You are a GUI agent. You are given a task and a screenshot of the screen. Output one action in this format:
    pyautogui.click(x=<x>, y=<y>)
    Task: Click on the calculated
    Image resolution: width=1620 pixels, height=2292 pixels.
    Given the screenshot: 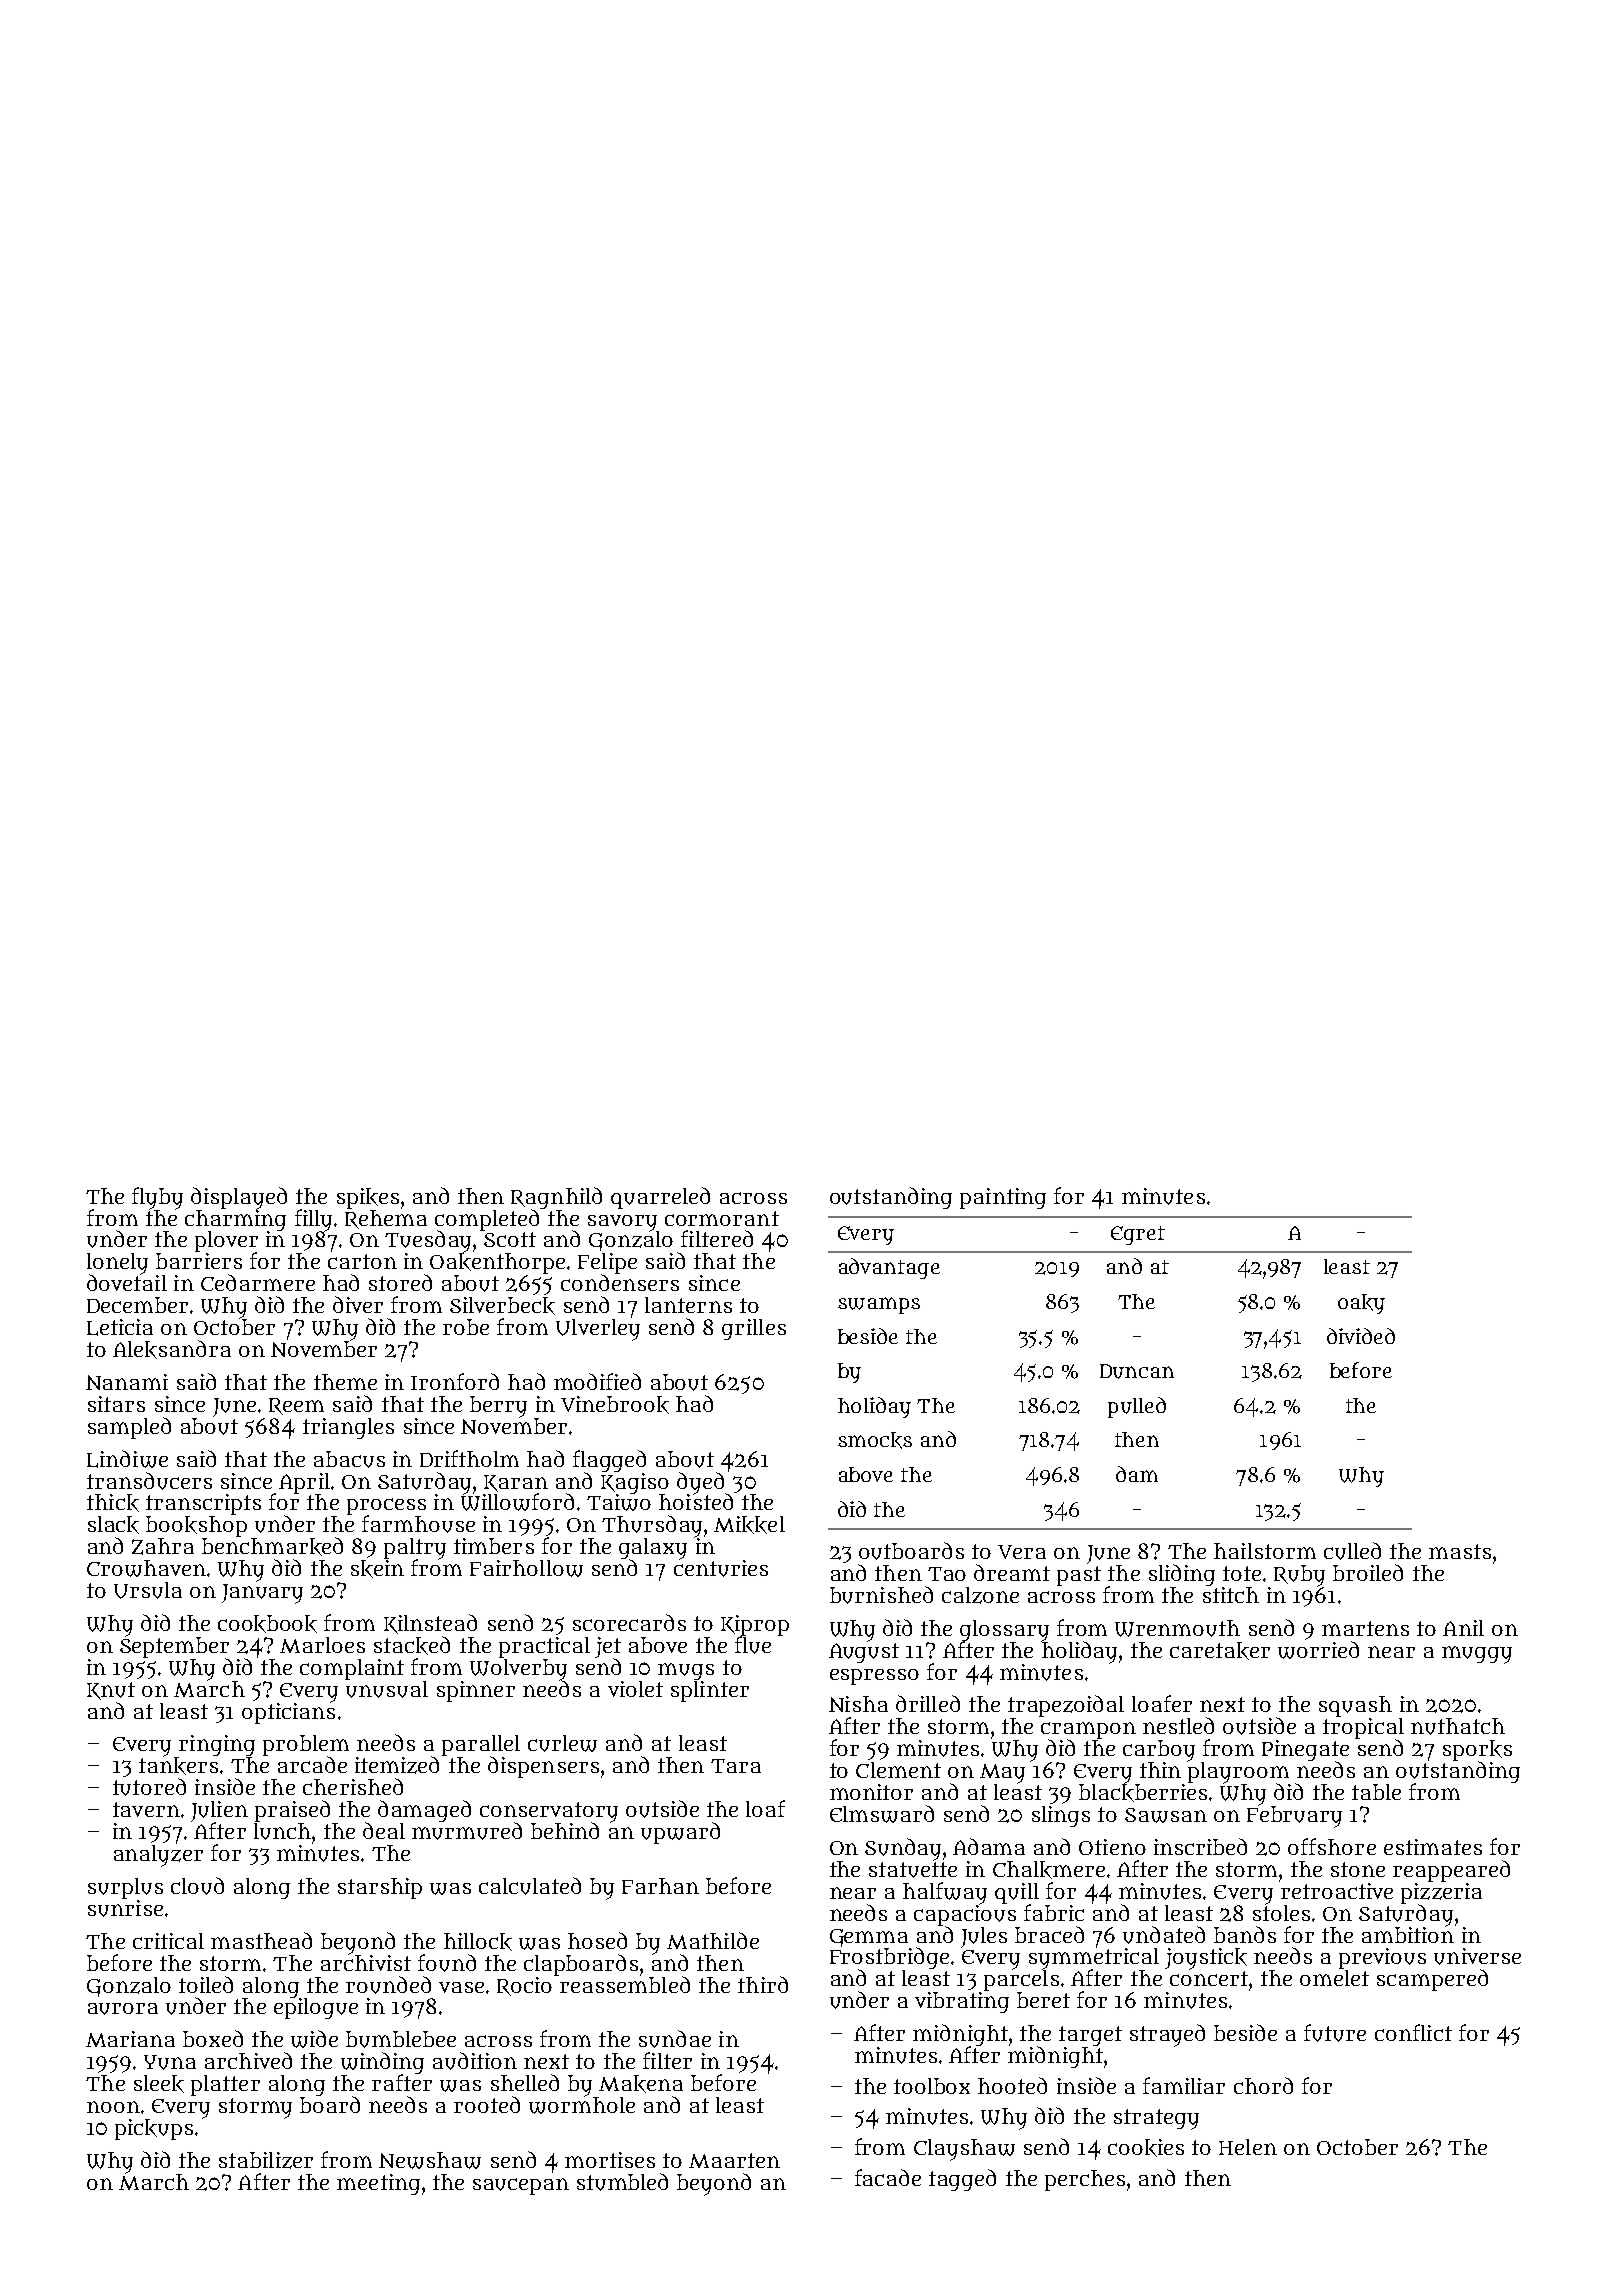 What is the action you would take?
    pyautogui.click(x=530, y=1886)
